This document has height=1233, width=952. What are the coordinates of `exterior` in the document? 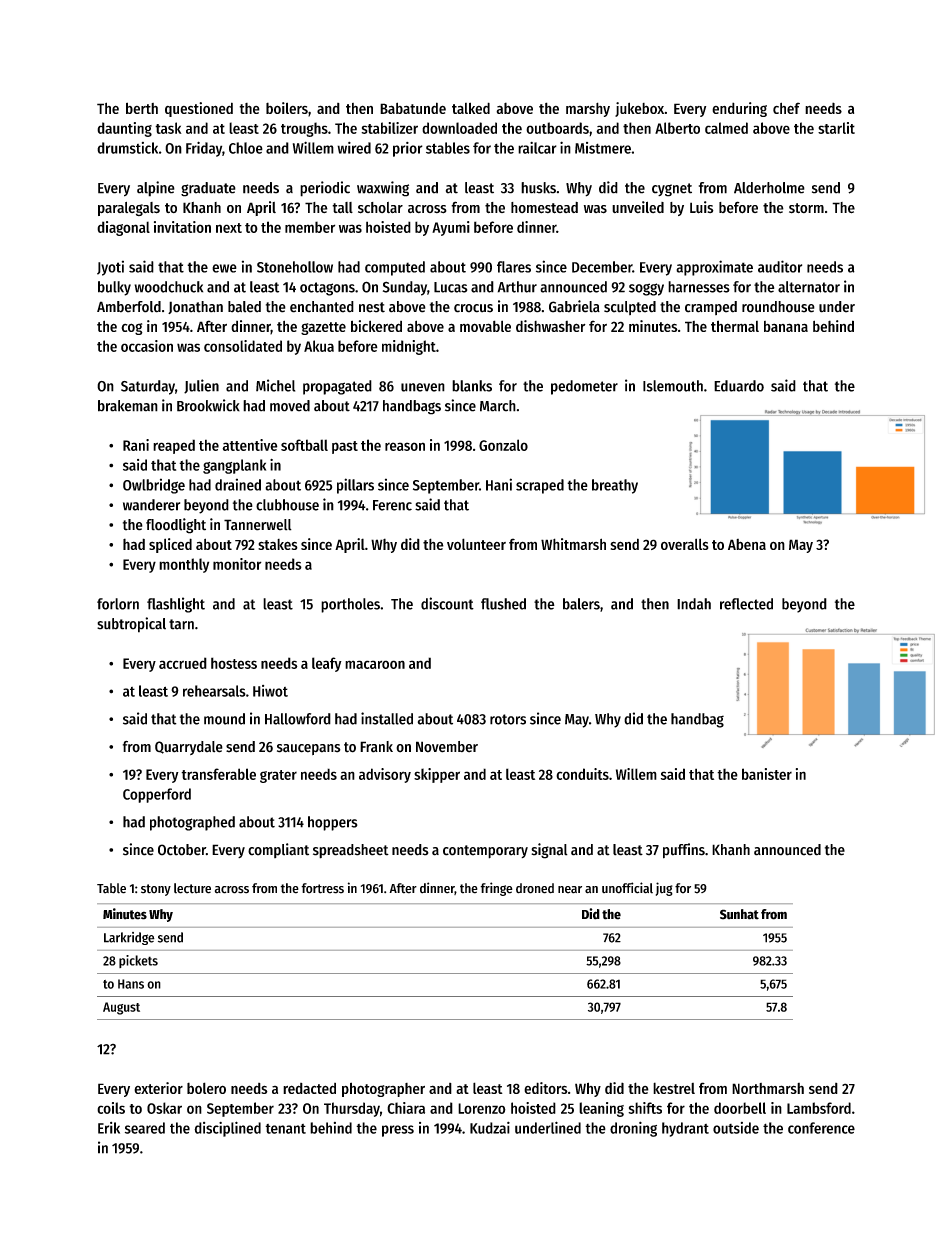 It's located at (158, 1088).
